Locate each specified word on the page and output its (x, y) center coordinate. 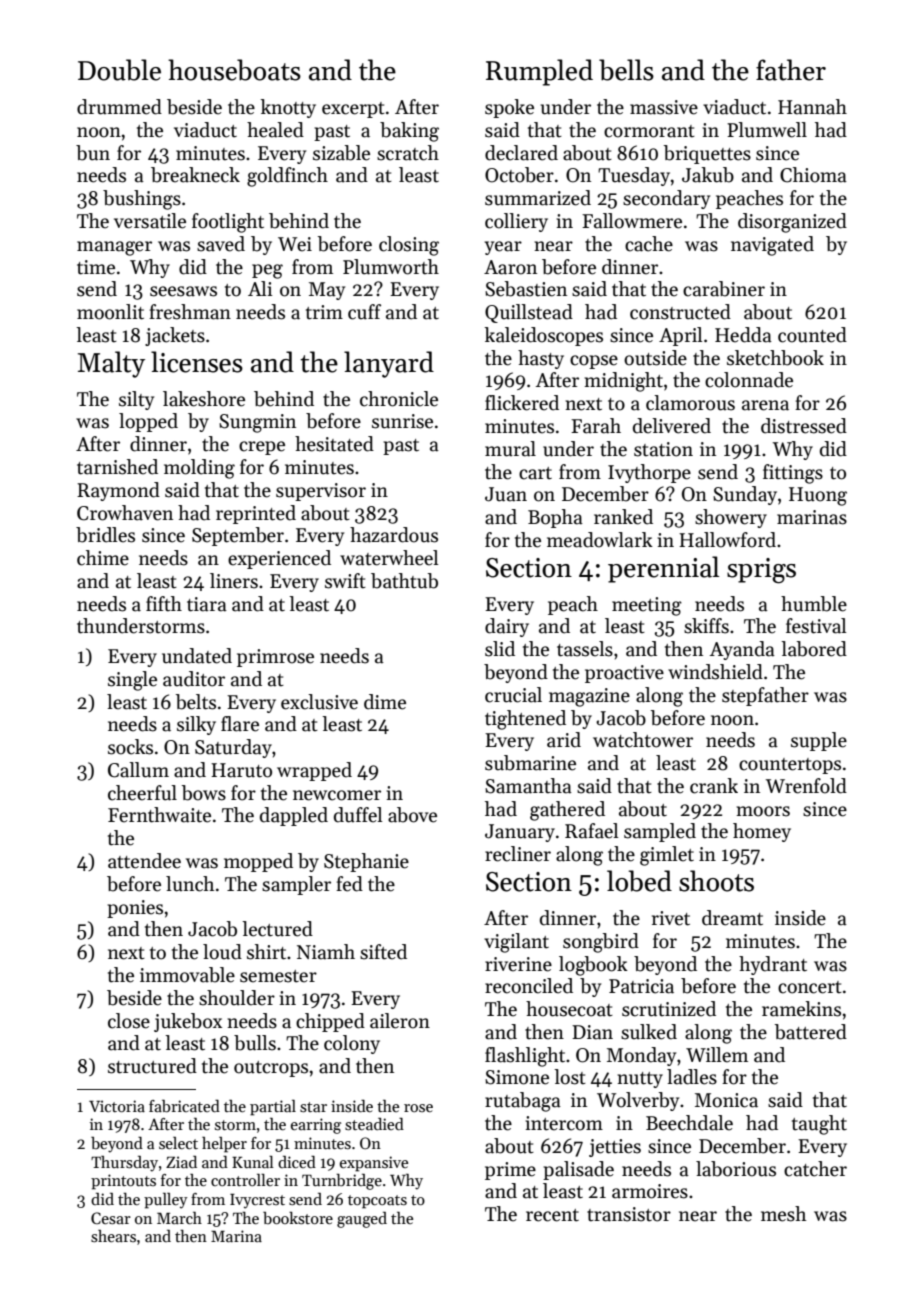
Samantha (528, 786)
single (132, 681)
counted (812, 335)
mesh (783, 1214)
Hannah (812, 107)
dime (385, 702)
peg (267, 271)
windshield (715, 672)
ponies (135, 909)
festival (816, 626)
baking (409, 132)
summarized (538, 198)
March (179, 1218)
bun (93, 153)
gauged (362, 1220)
